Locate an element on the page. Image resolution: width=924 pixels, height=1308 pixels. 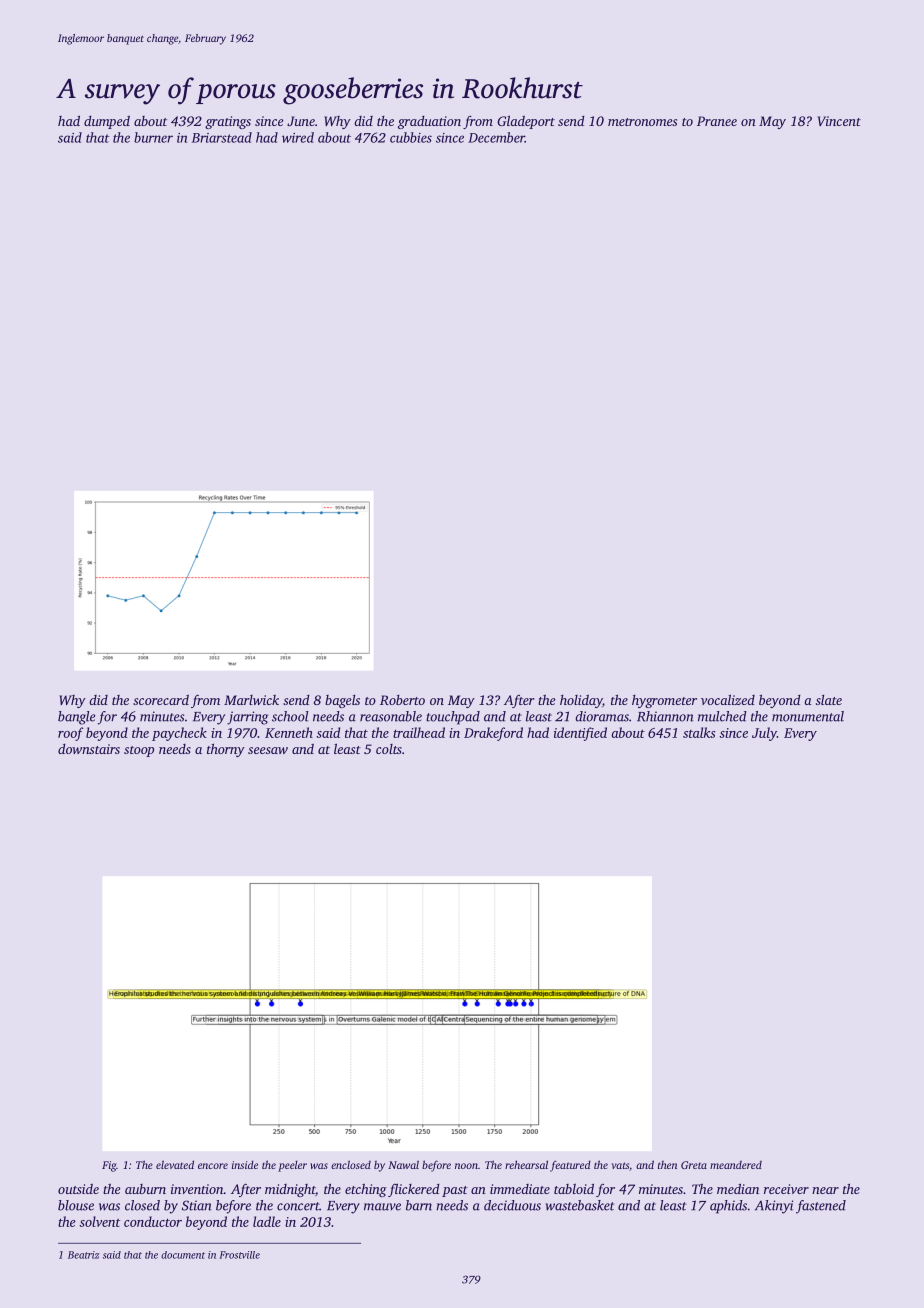
elevated is located at coordinates (175, 1164).
